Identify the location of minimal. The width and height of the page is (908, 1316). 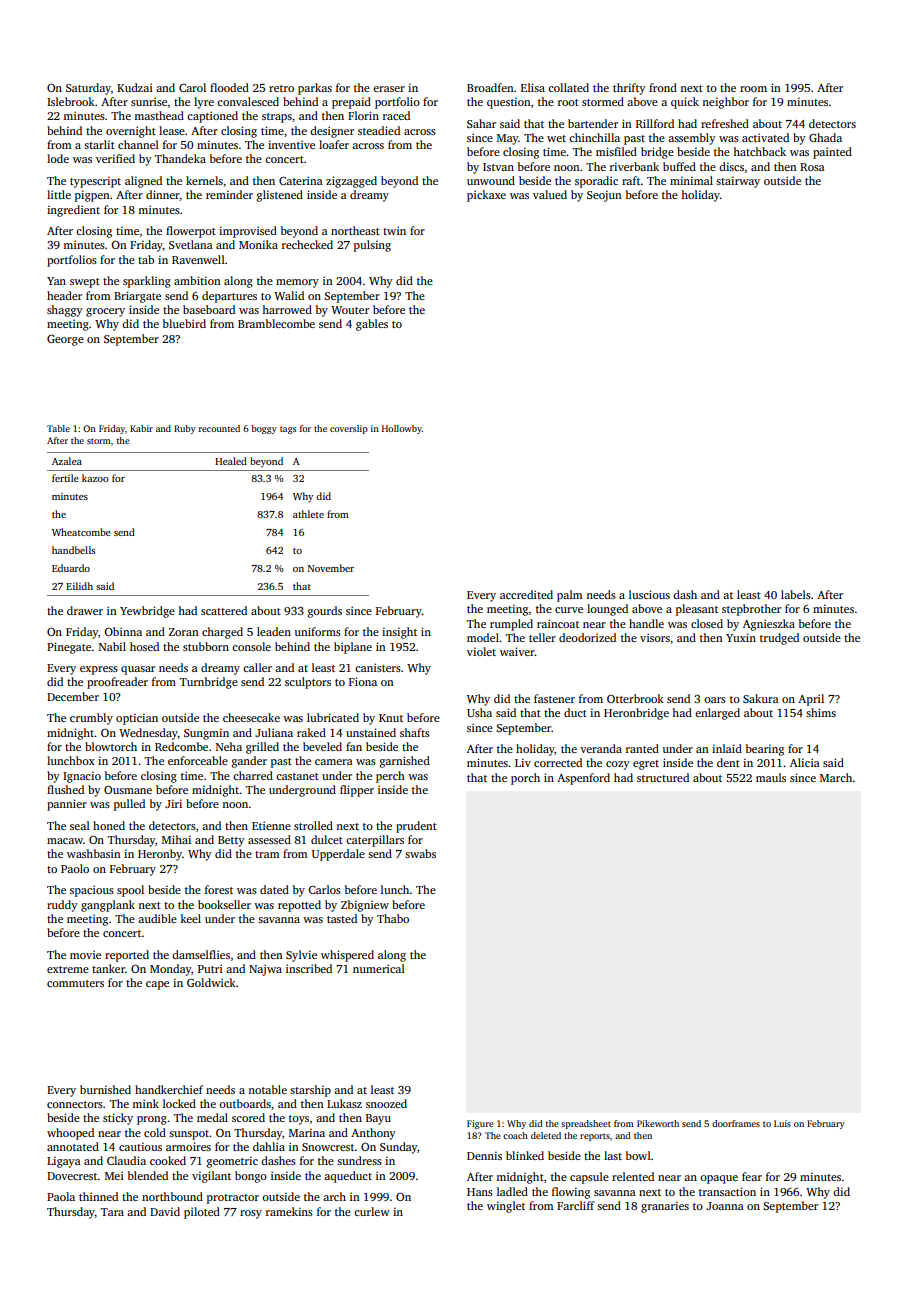
(691, 180).
